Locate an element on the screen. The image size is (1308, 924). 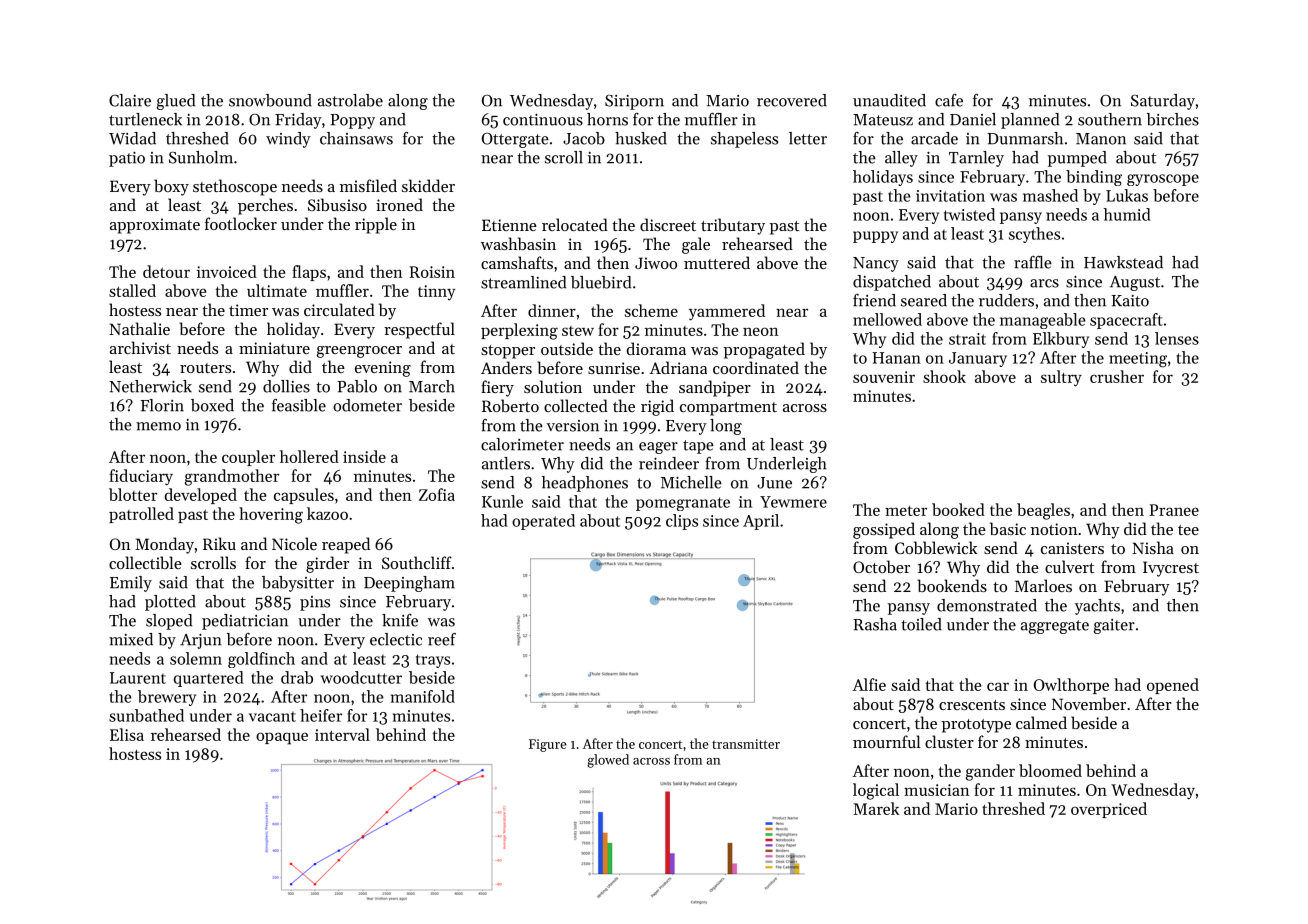
opaque is located at coordinates (282, 738).
